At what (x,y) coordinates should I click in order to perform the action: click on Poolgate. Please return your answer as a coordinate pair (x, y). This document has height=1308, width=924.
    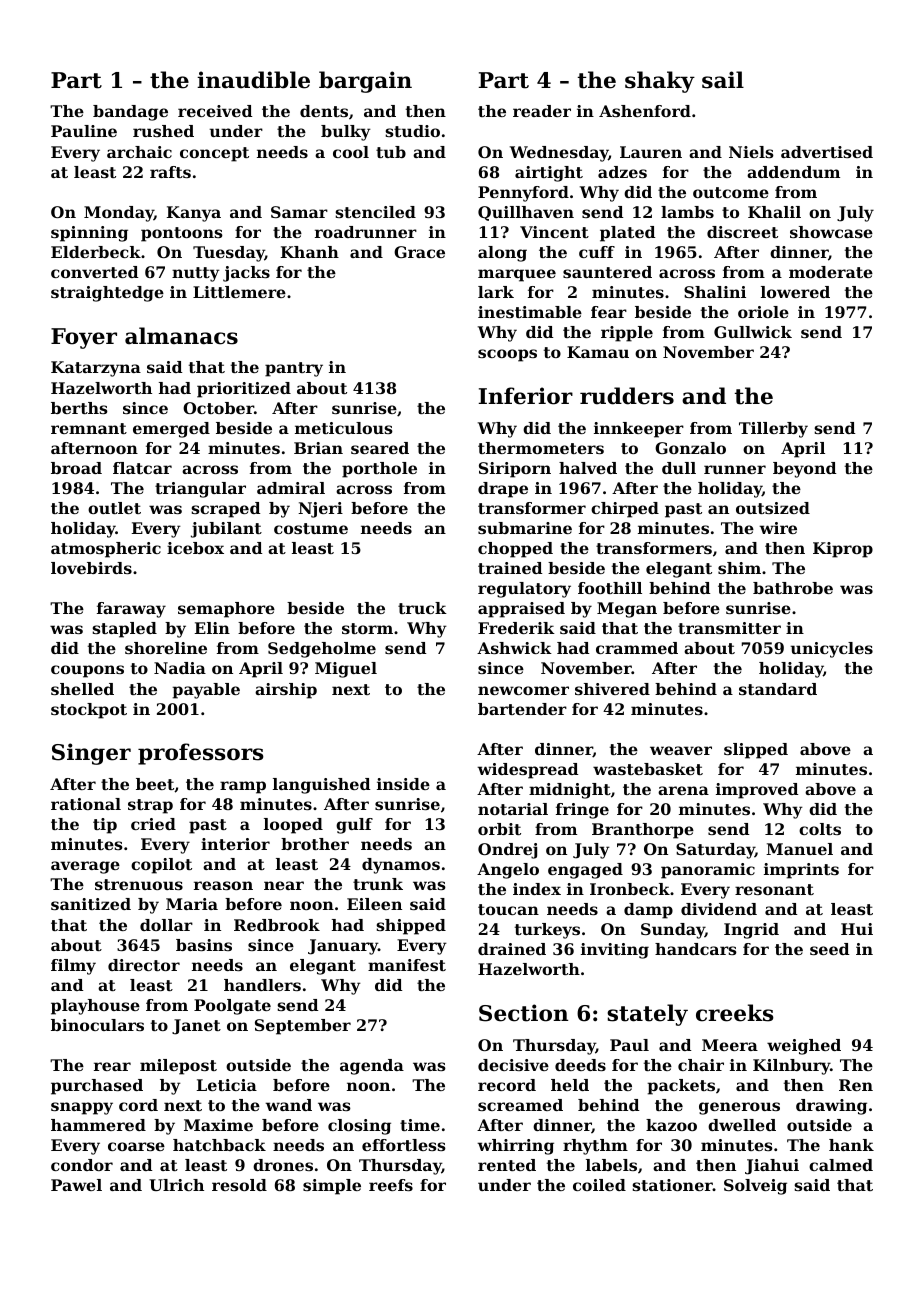
    Looking at the image, I should click on (232, 1007).
